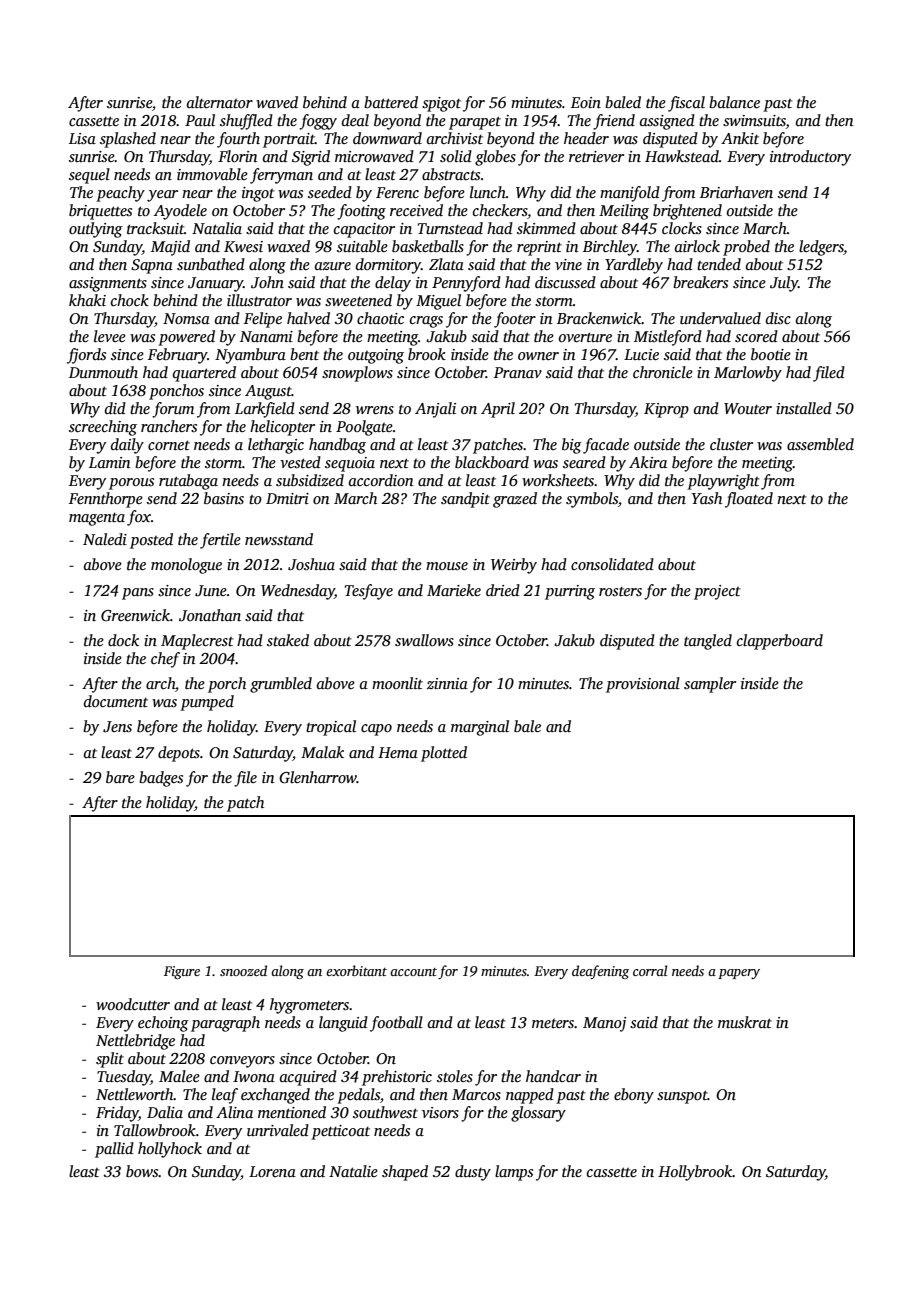  Describe the element at coordinates (586, 102) in the page. I see `Eoin` at that location.
